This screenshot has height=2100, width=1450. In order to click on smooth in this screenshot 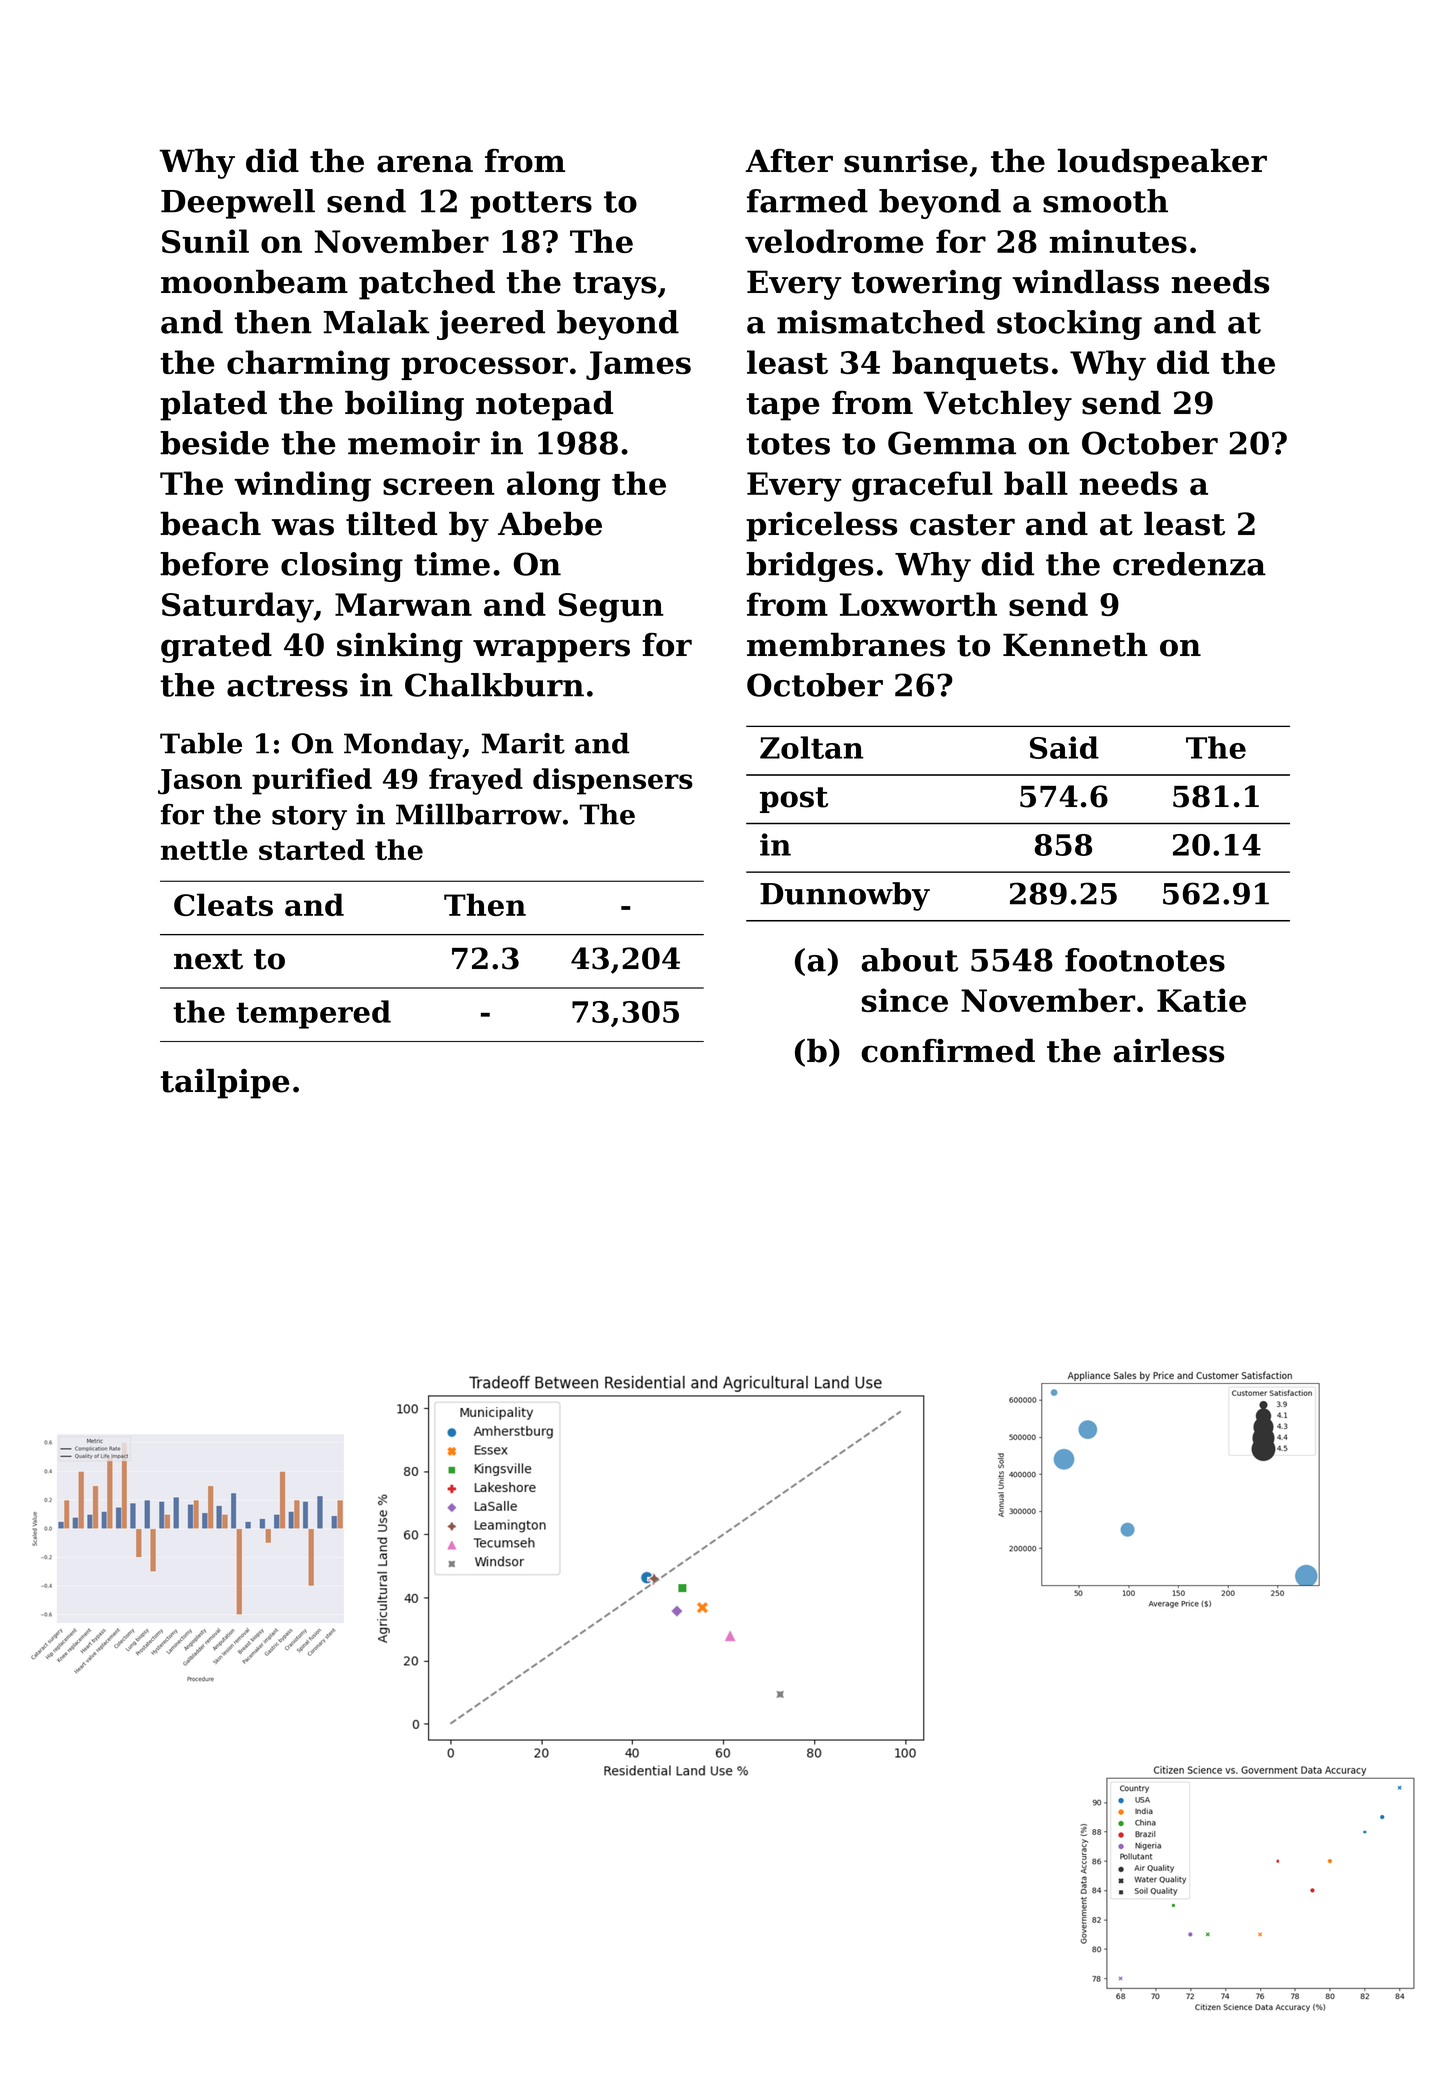, I will do `click(1105, 201)`.
